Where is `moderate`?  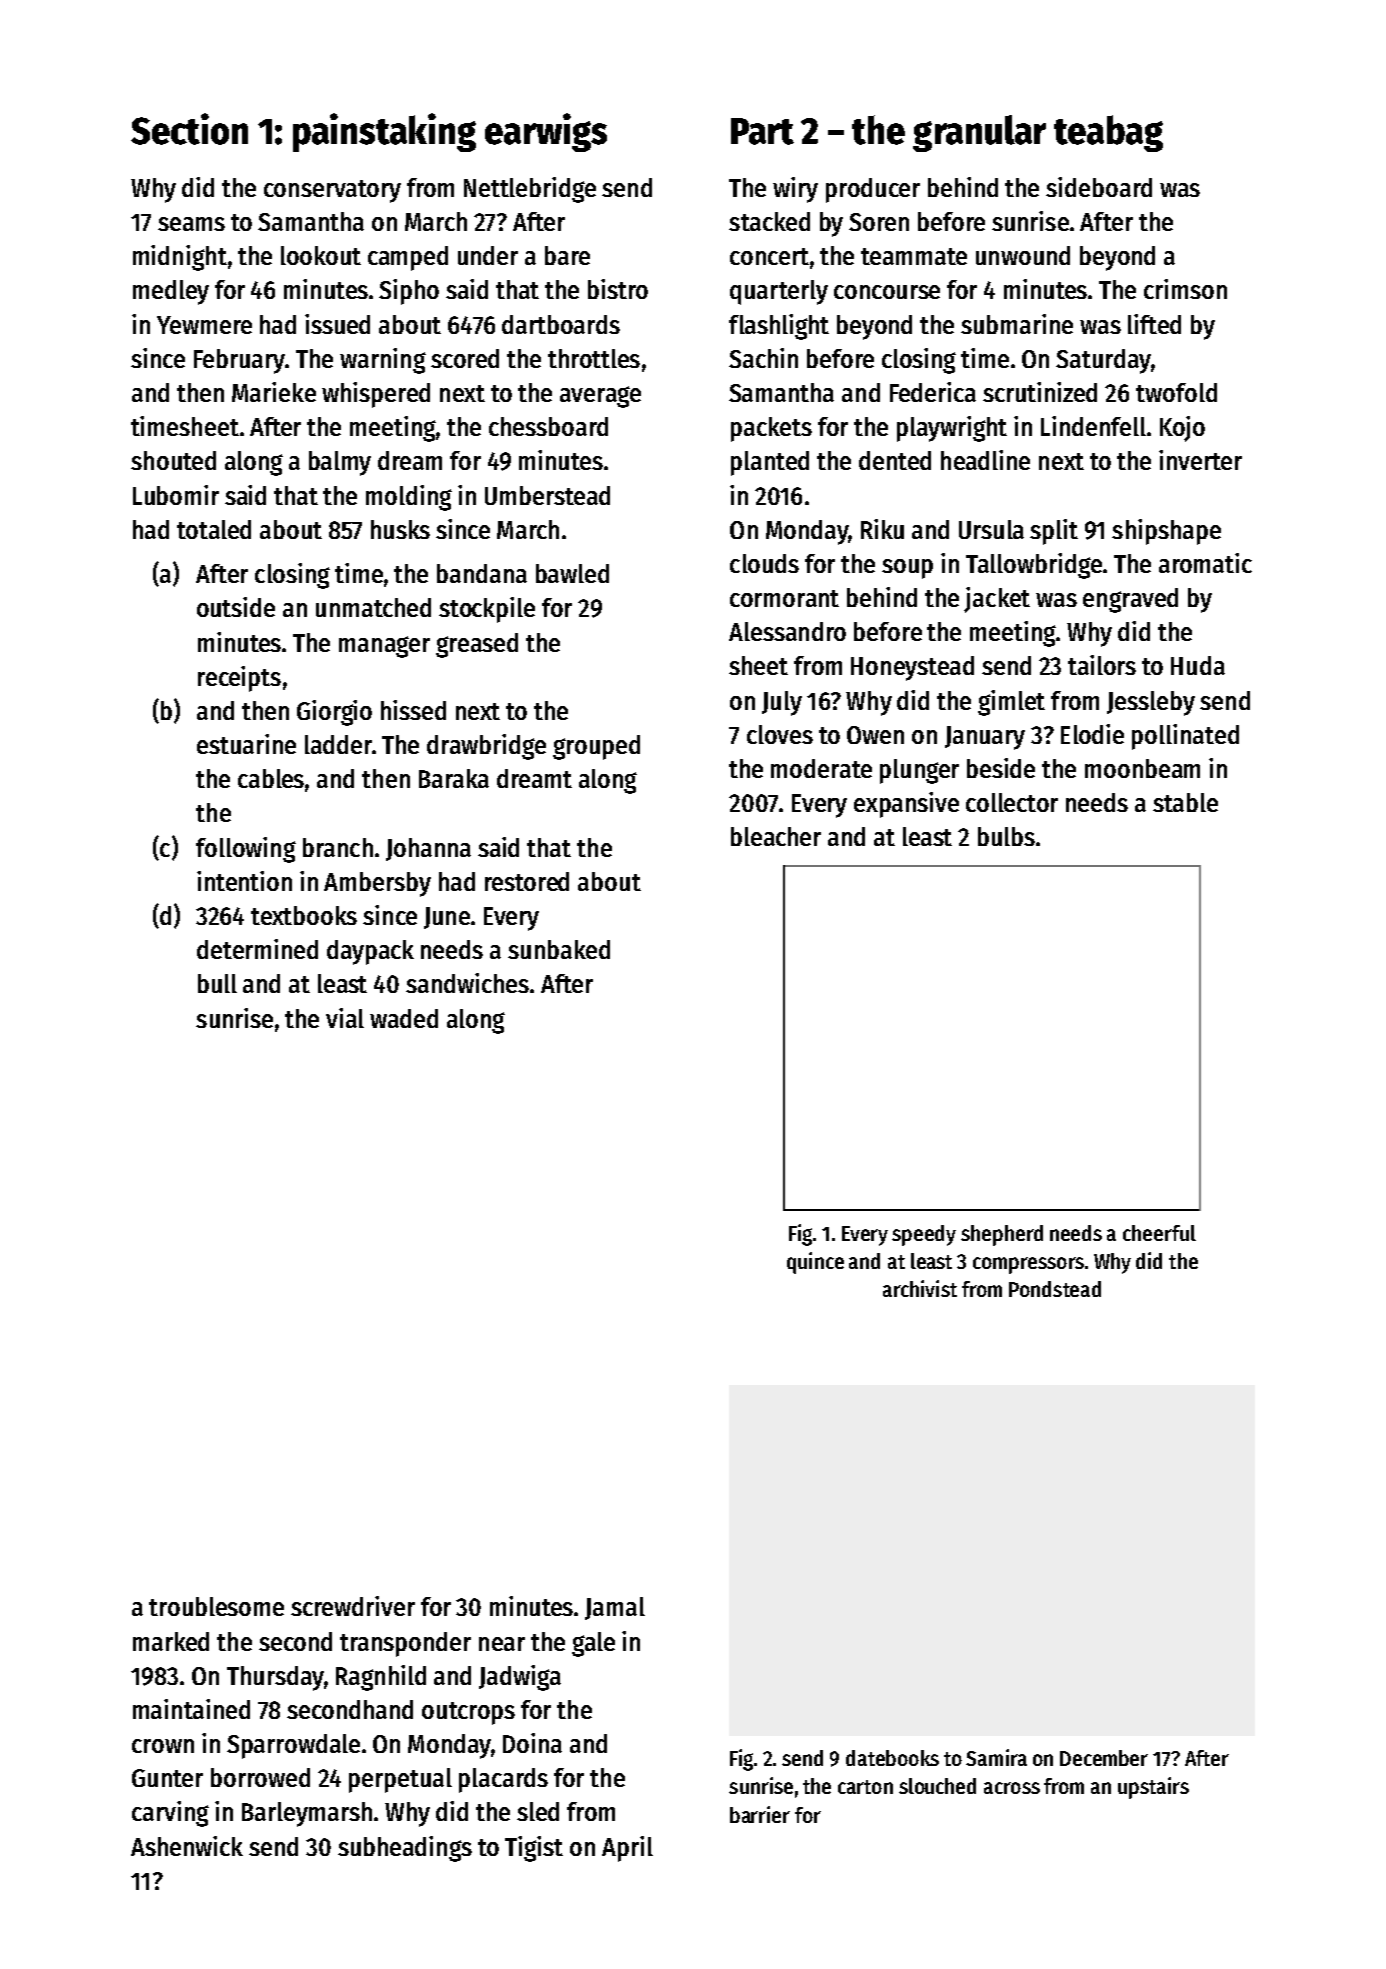
moderate is located at coordinates (821, 768).
